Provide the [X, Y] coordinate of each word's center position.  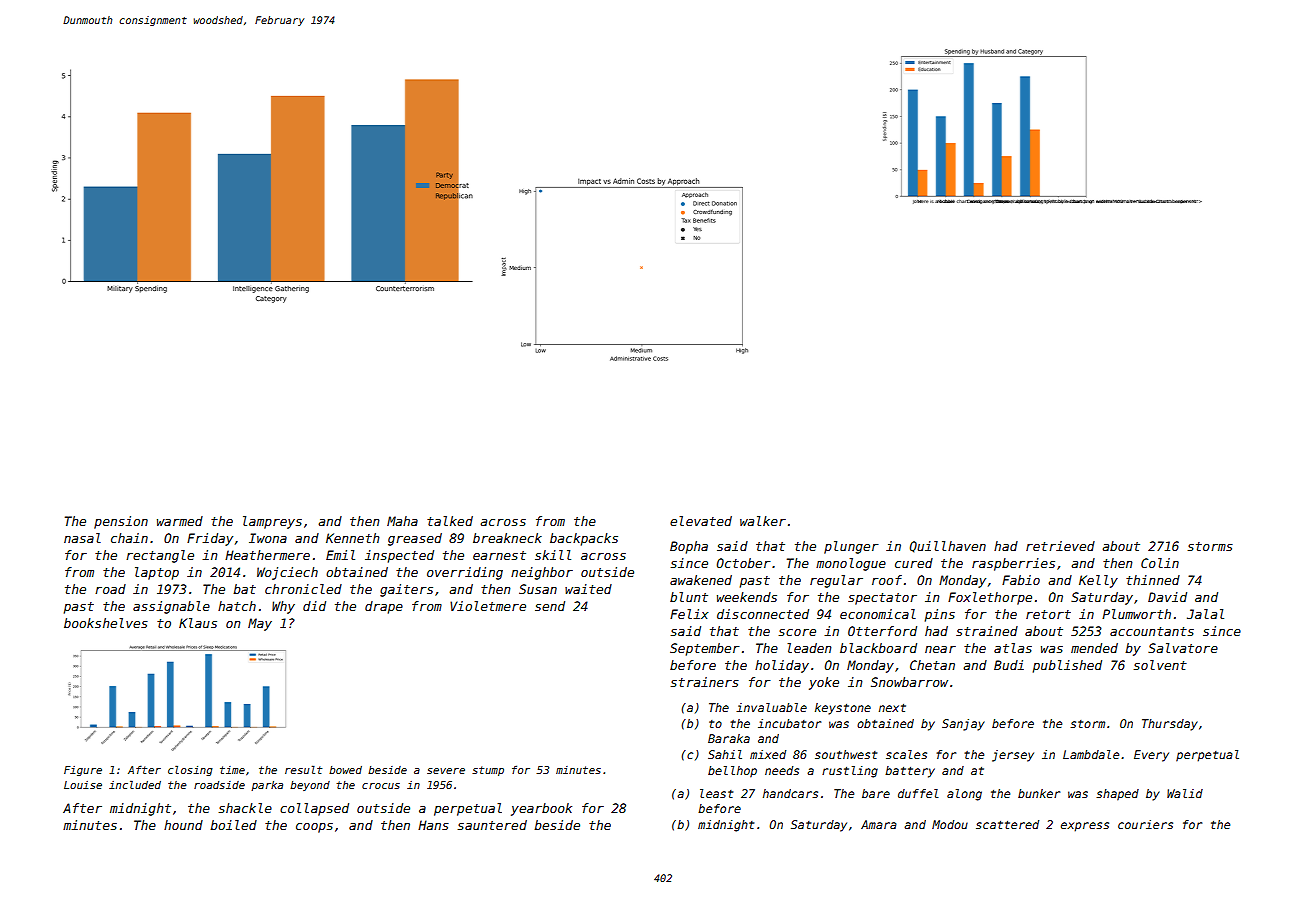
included [135, 784]
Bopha [689, 547]
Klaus [198, 623]
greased [415, 539]
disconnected [763, 614]
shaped [1117, 795]
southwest [846, 754]
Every [1151, 756]
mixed [768, 754]
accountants [1152, 631]
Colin [1160, 563]
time [232, 770]
